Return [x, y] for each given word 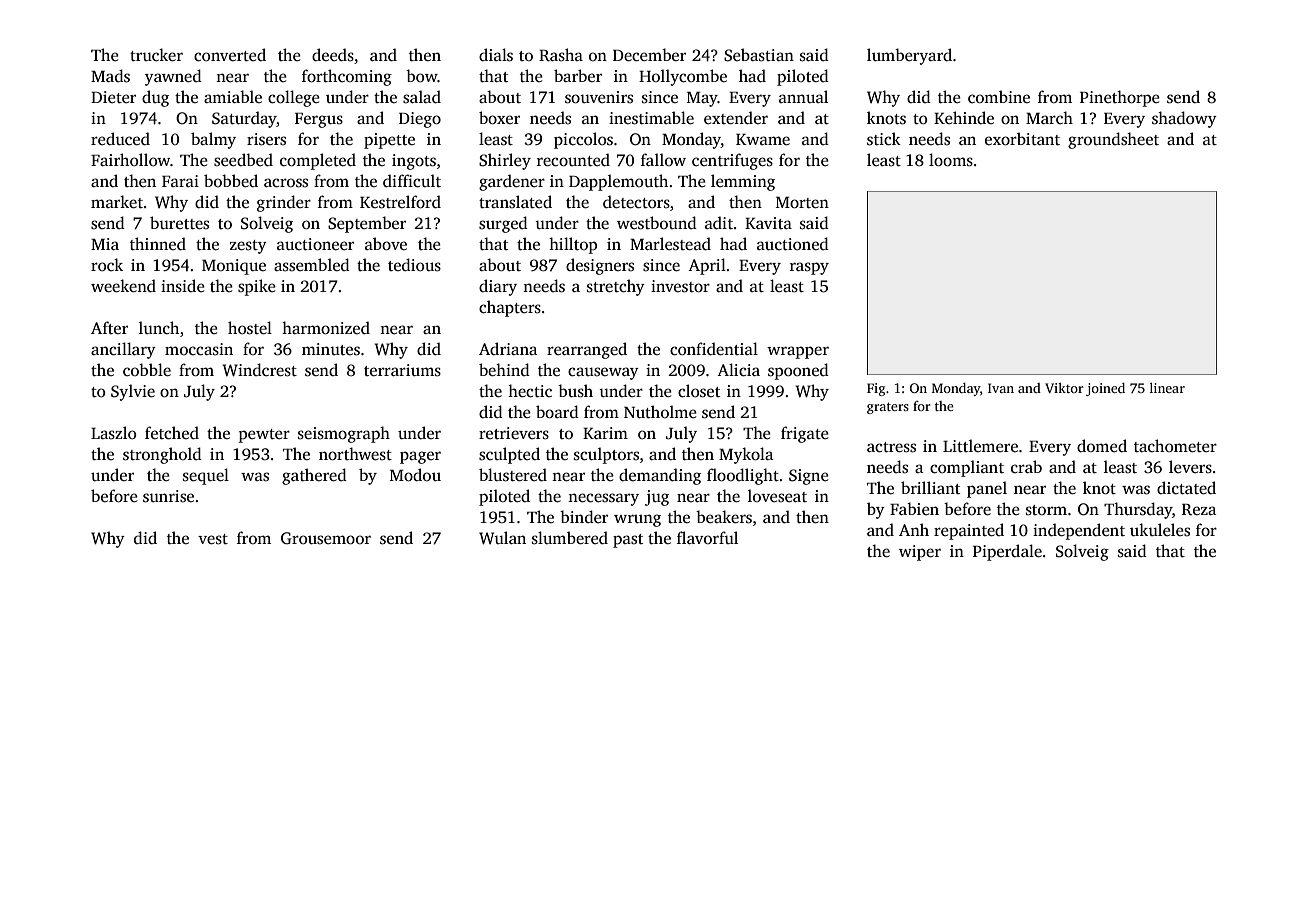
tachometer [1175, 446]
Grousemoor [326, 538]
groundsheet [1113, 140]
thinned [158, 244]
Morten [802, 203]
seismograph [344, 434]
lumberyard [909, 56]
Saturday [244, 119]
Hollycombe [683, 77]
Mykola [746, 455]
